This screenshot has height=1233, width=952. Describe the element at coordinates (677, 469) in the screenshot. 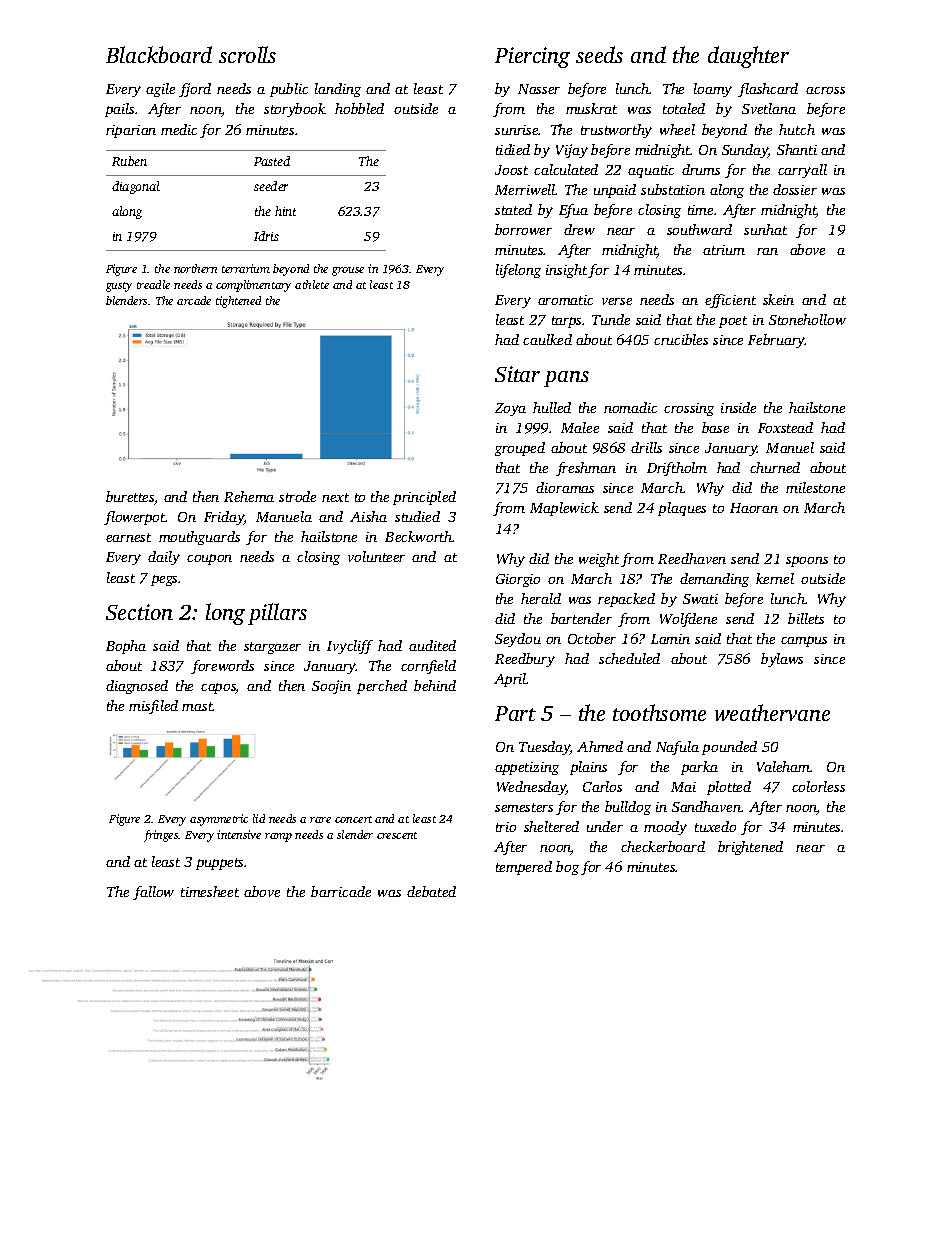

I see `Driftholm` at that location.
